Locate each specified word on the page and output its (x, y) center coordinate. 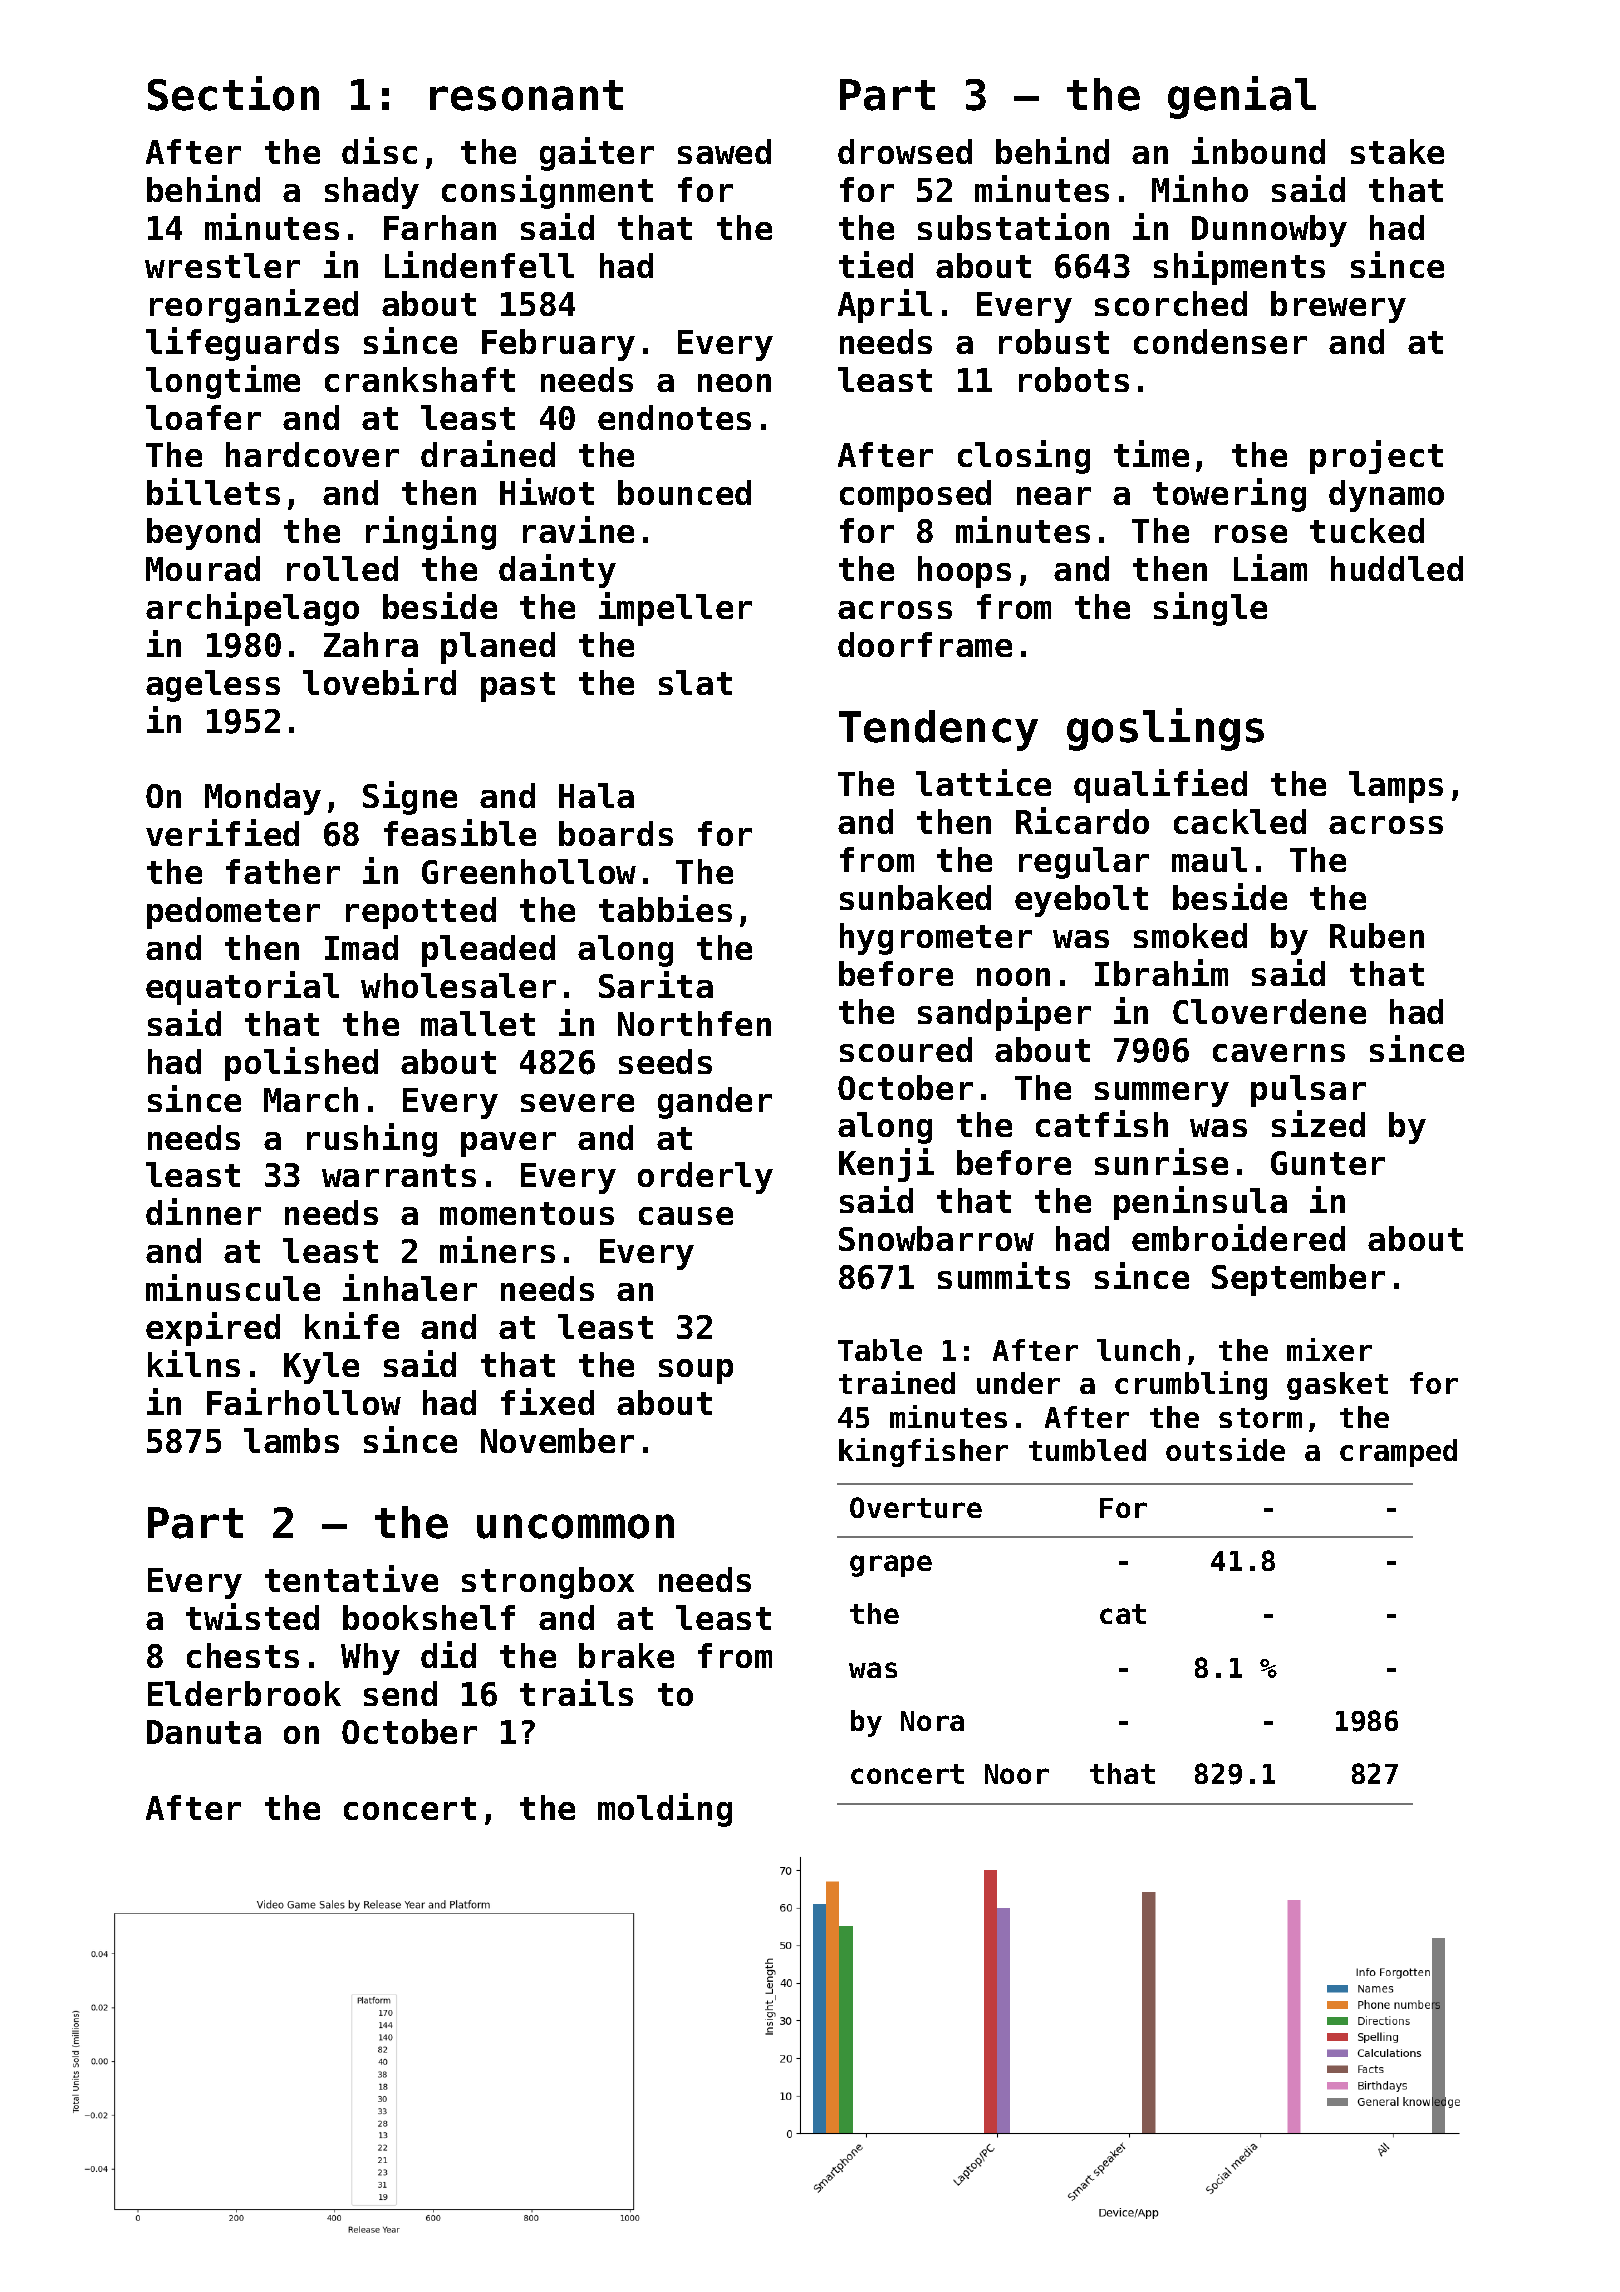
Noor (1017, 1774)
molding (665, 1810)
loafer (203, 417)
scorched (1171, 303)
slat (695, 682)
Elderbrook (244, 1693)
